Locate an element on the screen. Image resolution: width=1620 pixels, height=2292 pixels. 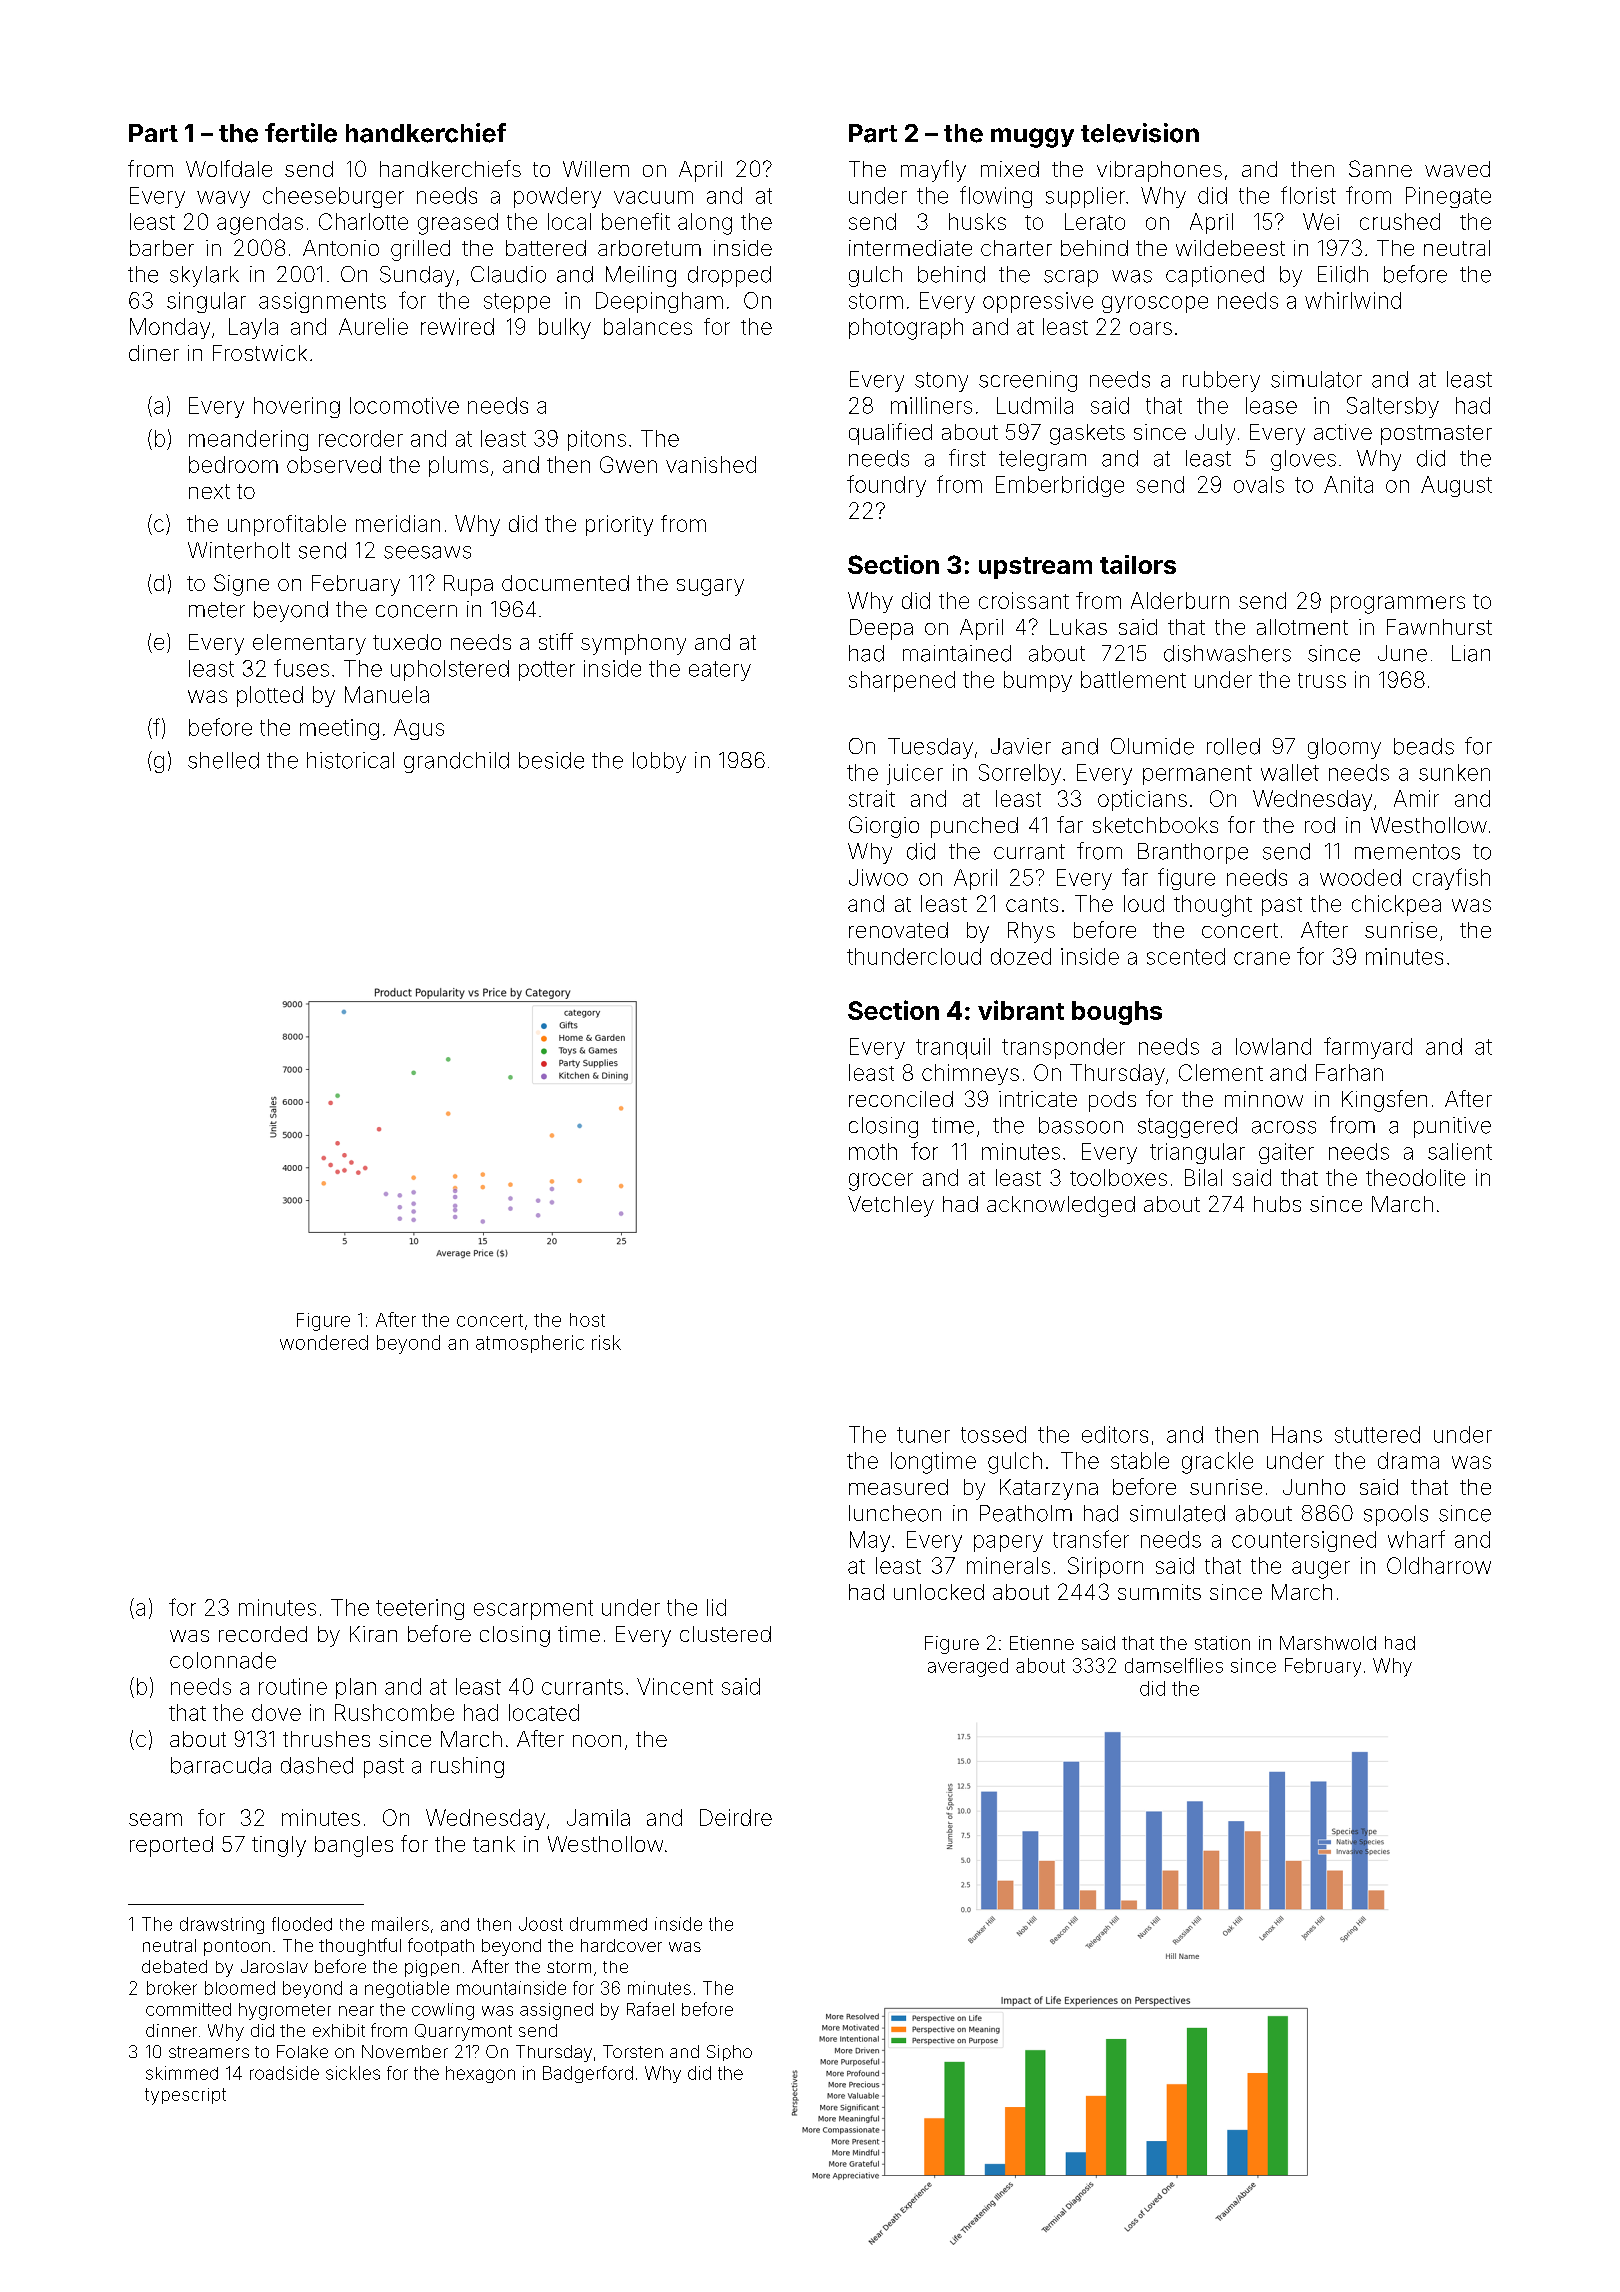
Torsten is located at coordinates (633, 2051).
